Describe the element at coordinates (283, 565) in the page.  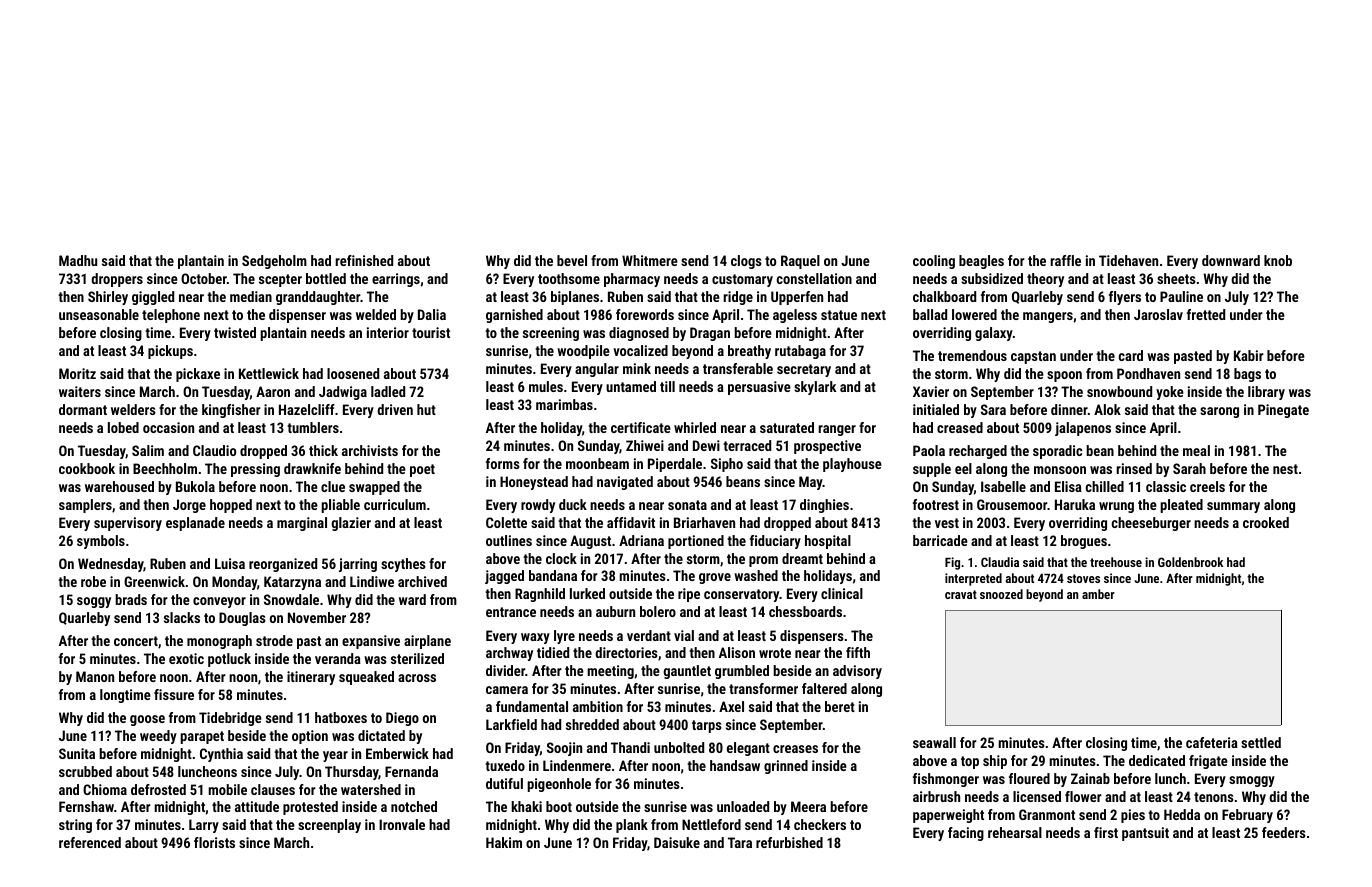
I see `reorganized` at that location.
